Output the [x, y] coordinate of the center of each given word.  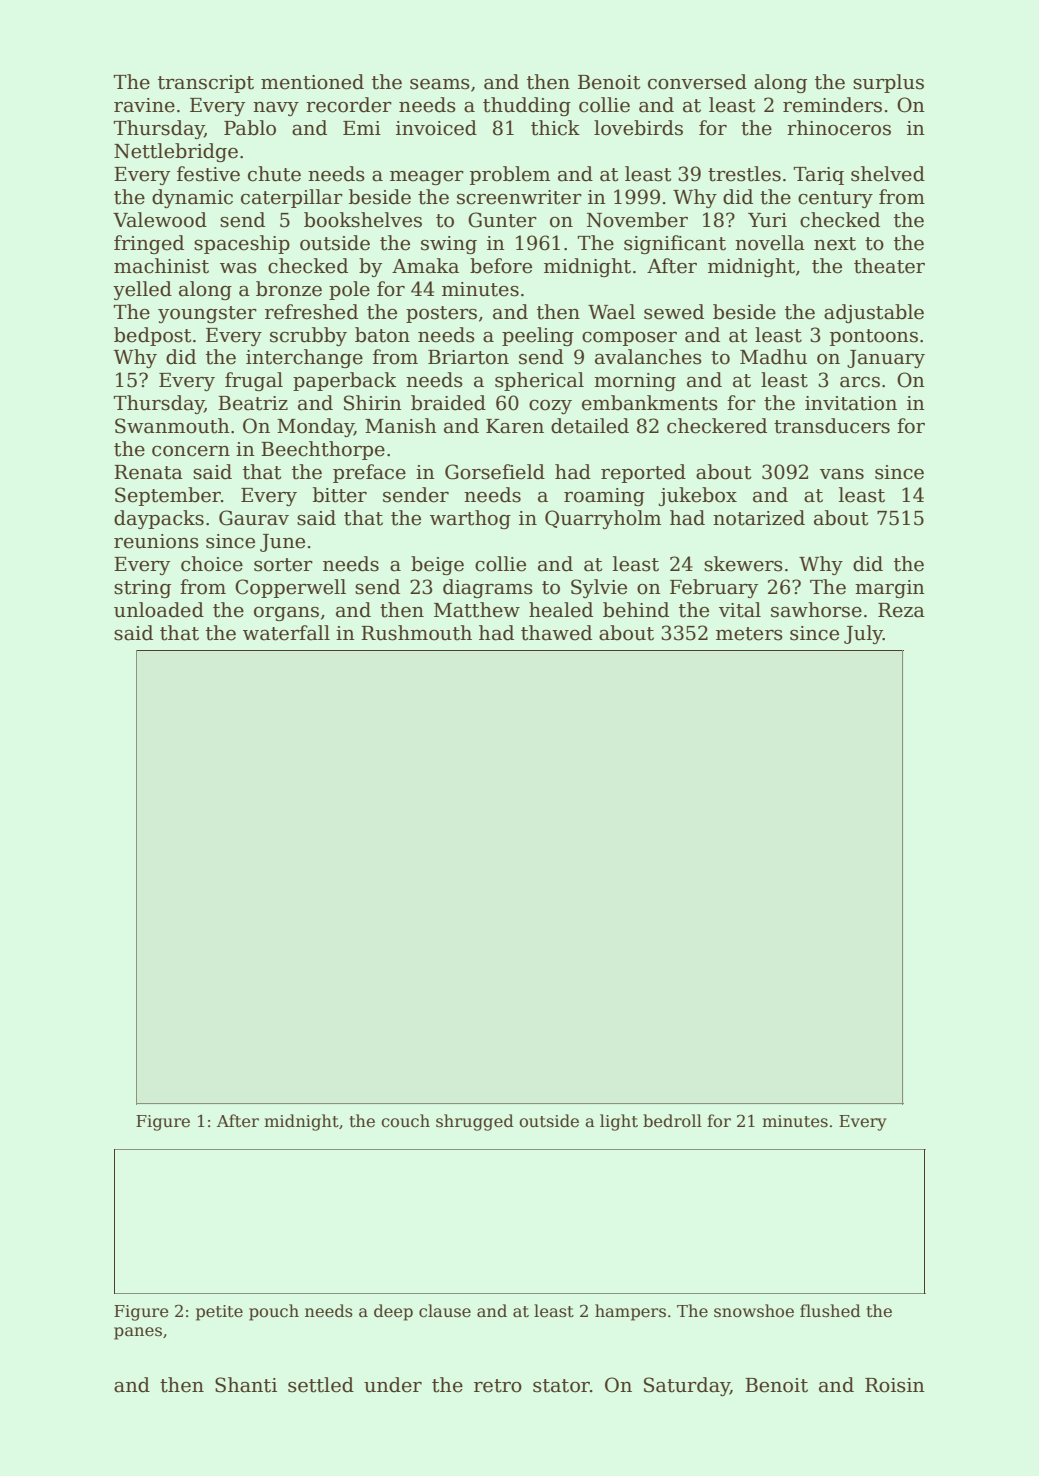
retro [498, 1386]
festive [208, 174]
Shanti [246, 1385]
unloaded [159, 610]
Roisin [895, 1385]
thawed [556, 633]
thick [555, 128]
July [863, 634]
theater [889, 266]
